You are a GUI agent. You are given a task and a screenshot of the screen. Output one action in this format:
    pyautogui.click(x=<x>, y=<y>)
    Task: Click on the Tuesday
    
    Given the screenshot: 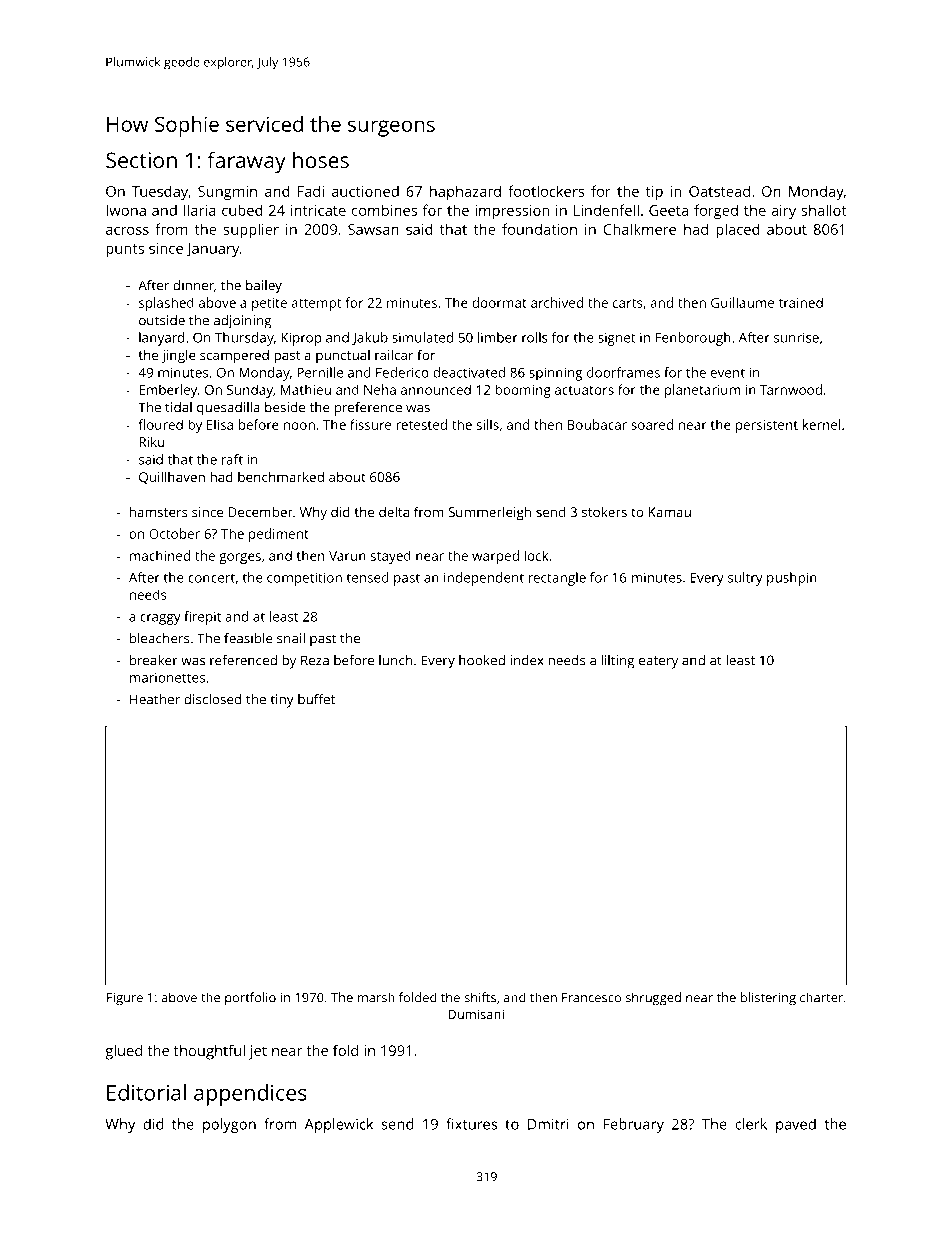 What is the action you would take?
    pyautogui.click(x=160, y=193)
